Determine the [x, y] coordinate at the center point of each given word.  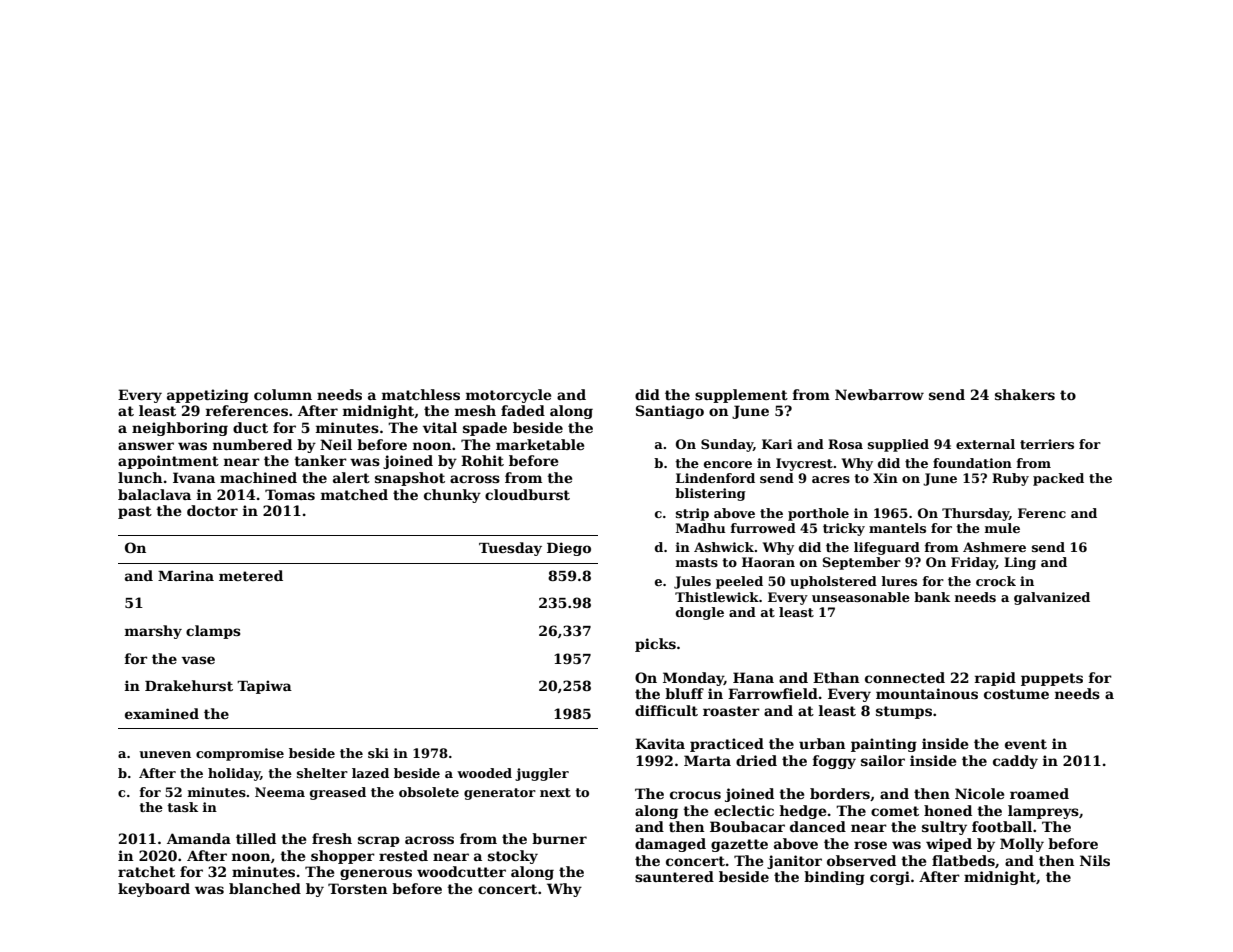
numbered [252, 444]
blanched [265, 888]
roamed [1039, 793]
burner [559, 838]
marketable [540, 444]
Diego [569, 549]
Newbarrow [879, 394]
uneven [165, 754]
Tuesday [510, 549]
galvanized [1052, 598]
